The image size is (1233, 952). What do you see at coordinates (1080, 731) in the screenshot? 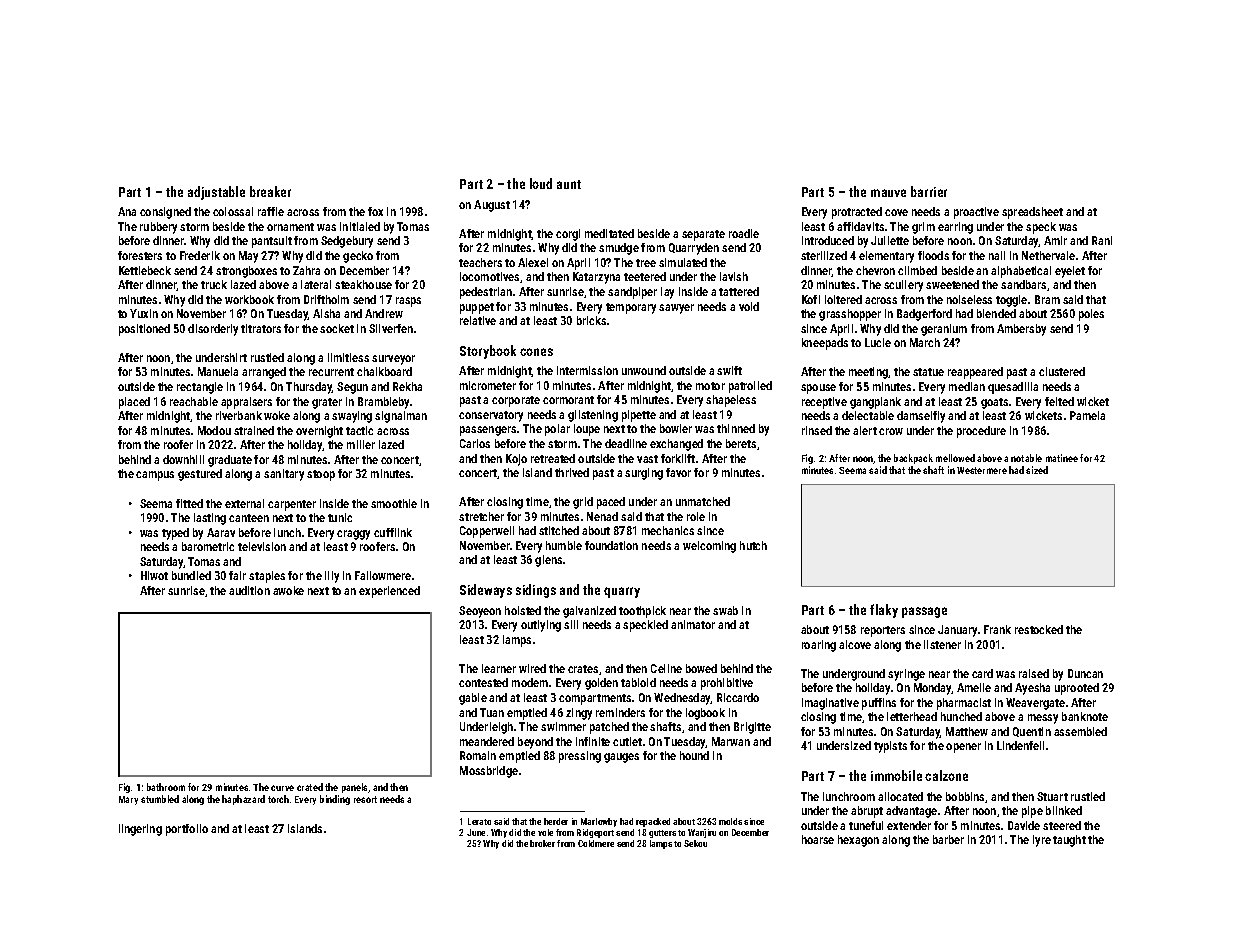
I see `assembled` at bounding box center [1080, 731].
